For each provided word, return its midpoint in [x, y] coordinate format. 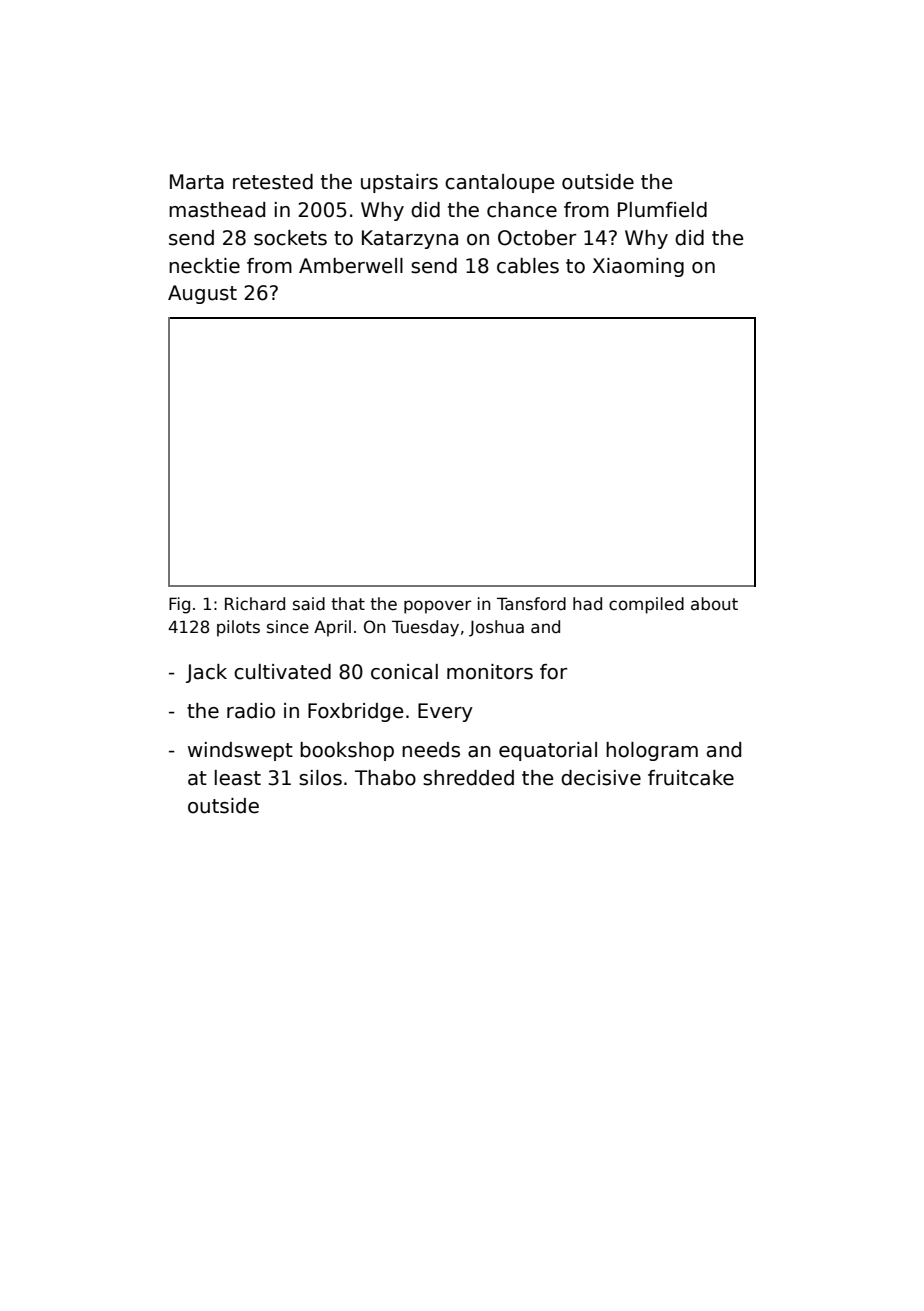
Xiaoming [638, 267]
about [714, 604]
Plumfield [662, 210]
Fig [179, 605]
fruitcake [691, 778]
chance [522, 210]
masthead [217, 210]
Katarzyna [410, 239]
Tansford [531, 604]
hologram [652, 751]
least [238, 778]
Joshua [496, 628]
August [202, 294]
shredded [468, 778]
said [309, 604]
